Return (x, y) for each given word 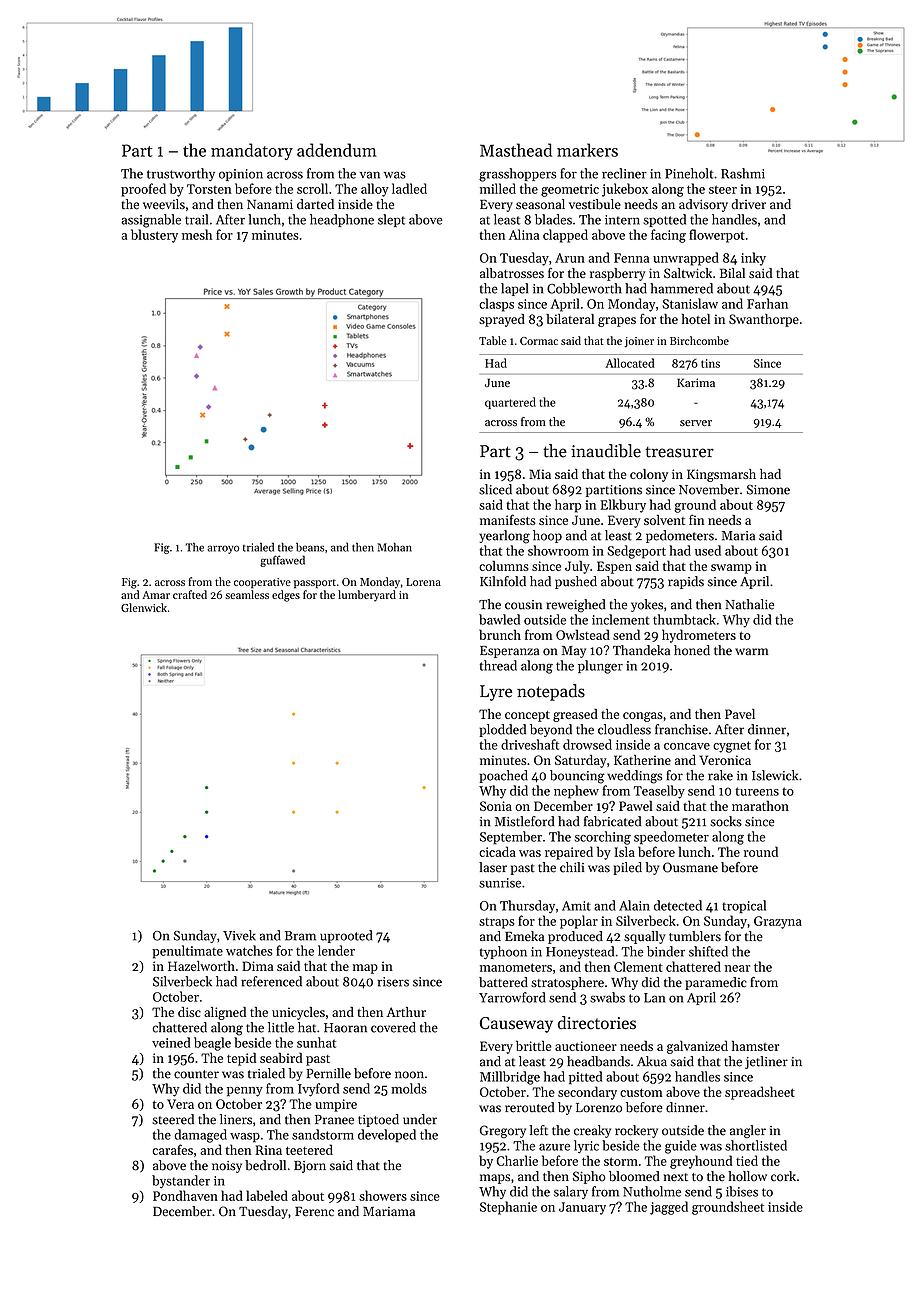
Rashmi (743, 173)
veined (171, 1042)
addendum (337, 150)
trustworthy (181, 174)
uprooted (346, 936)
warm (751, 652)
